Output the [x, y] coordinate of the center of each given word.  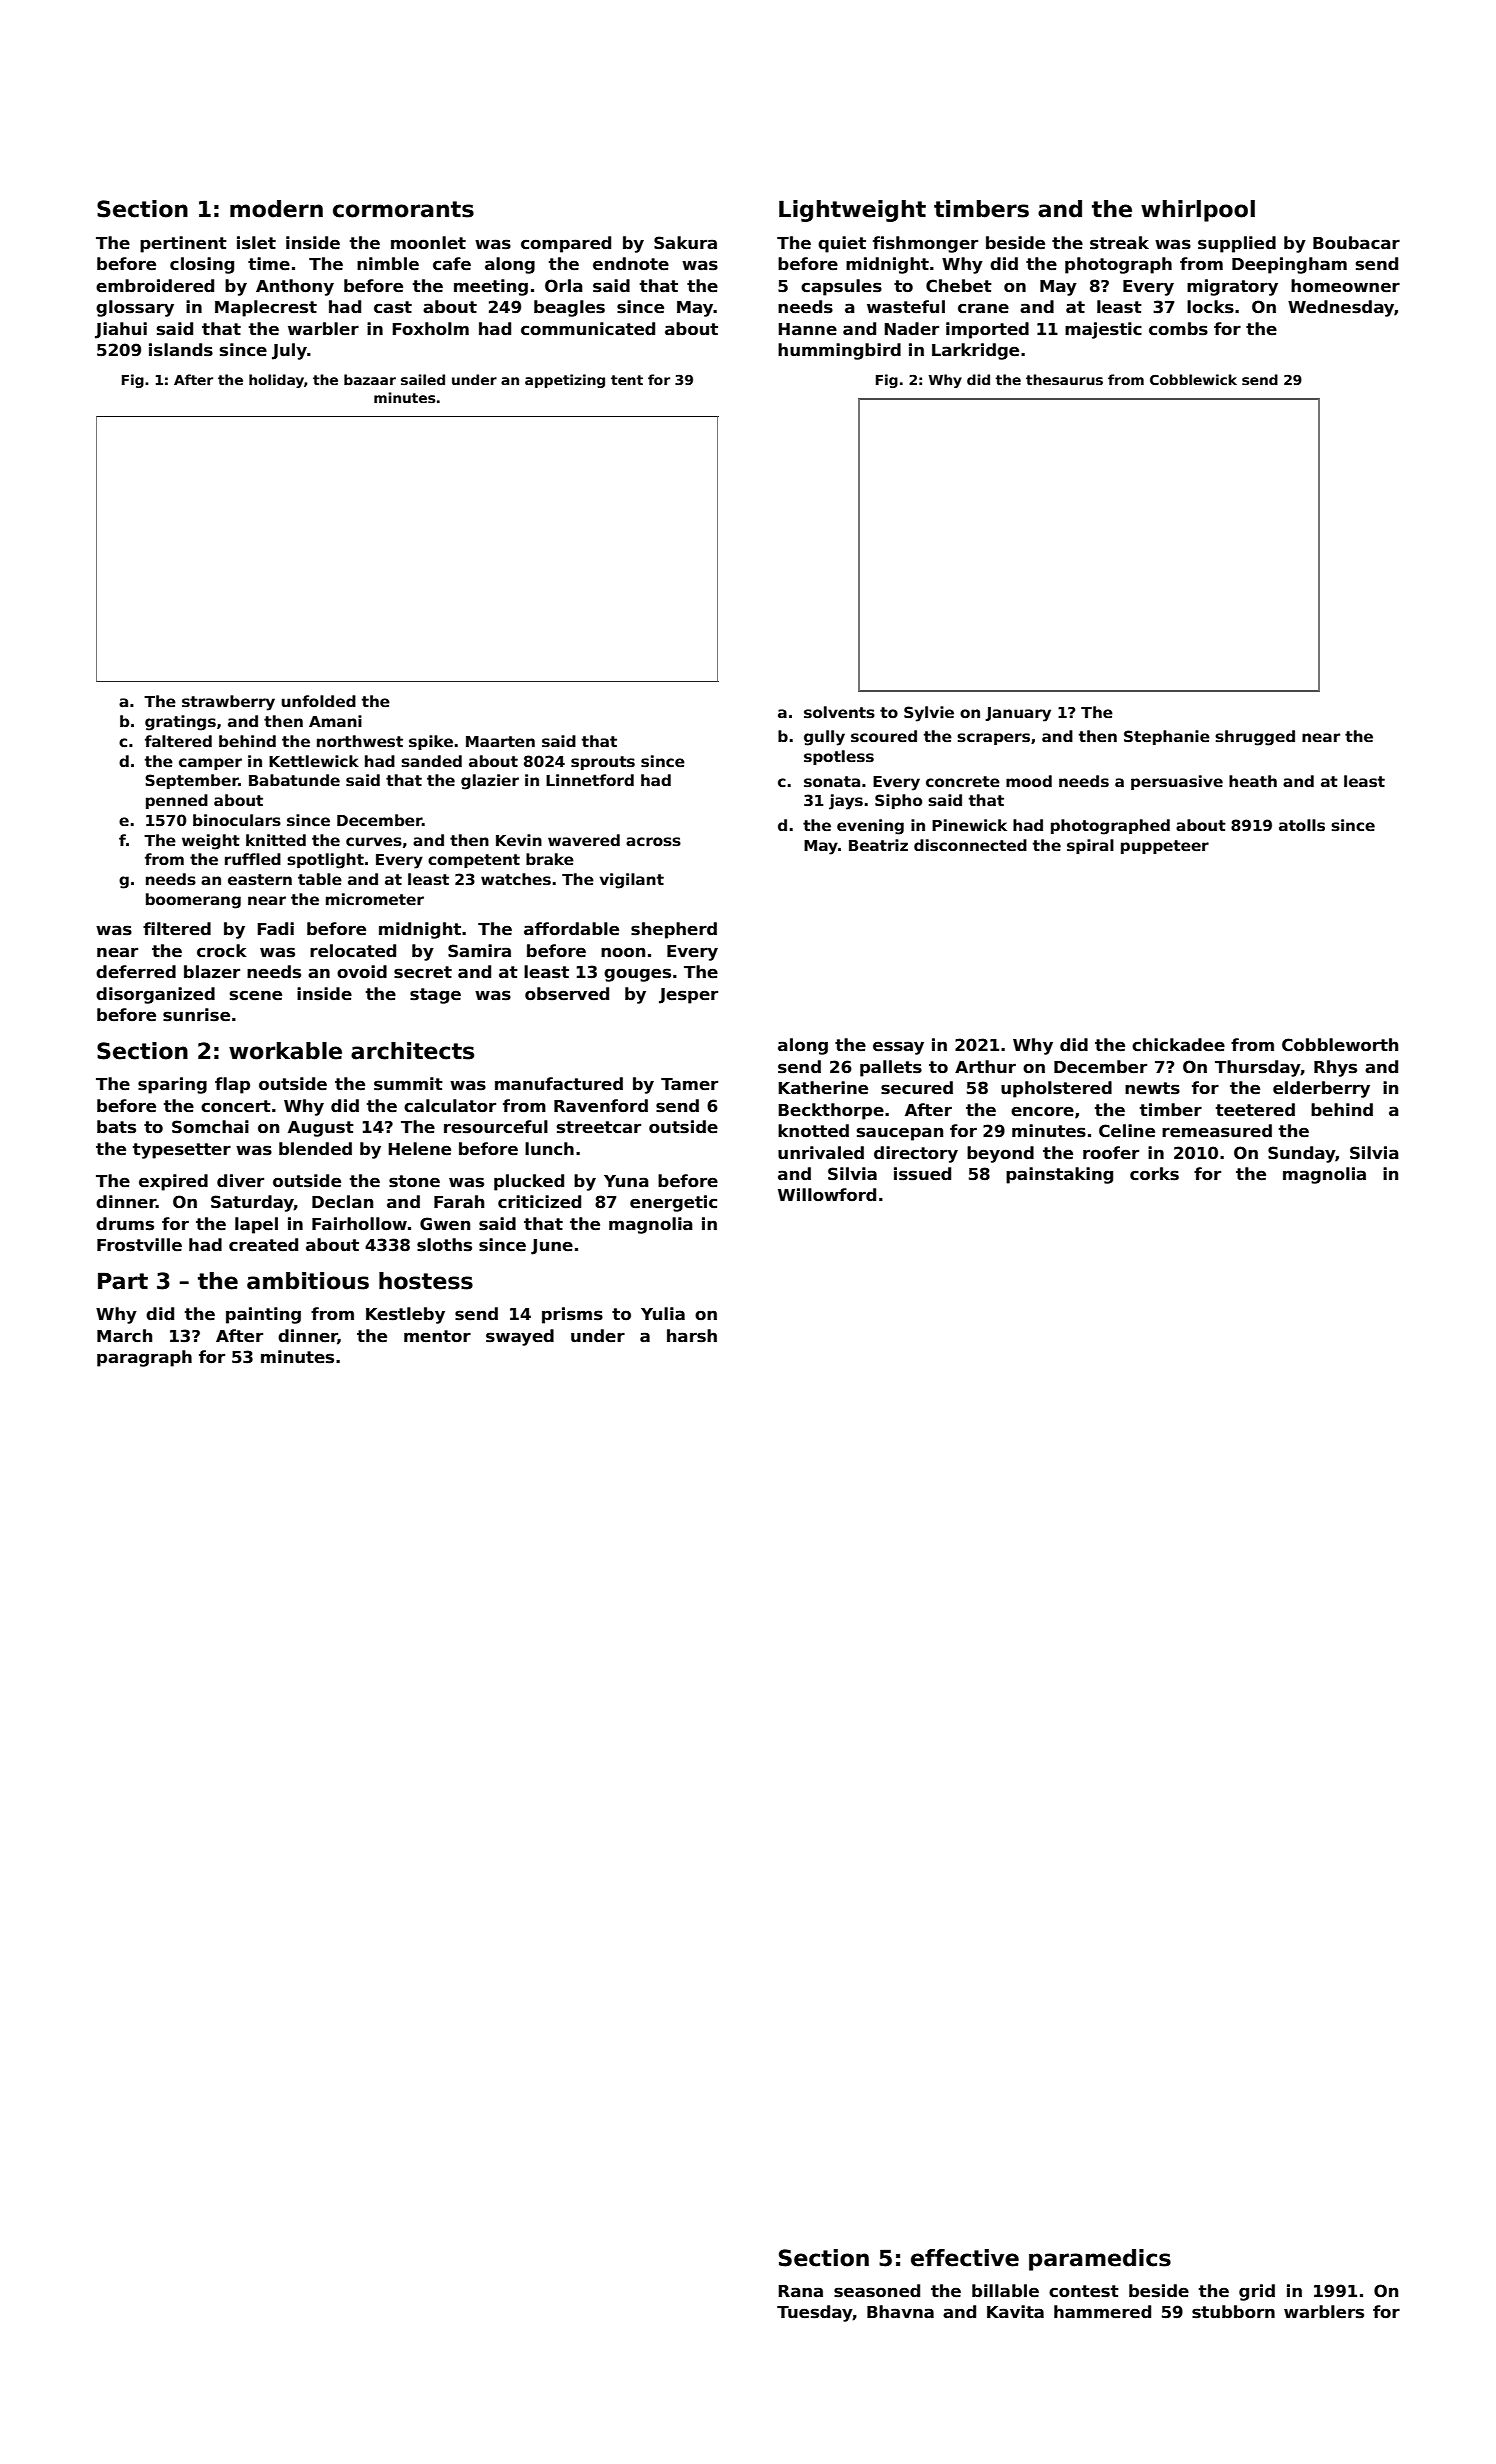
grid [1257, 2292]
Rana [800, 2291]
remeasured [1217, 1131]
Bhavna [900, 2312]
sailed [423, 379]
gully [824, 738]
